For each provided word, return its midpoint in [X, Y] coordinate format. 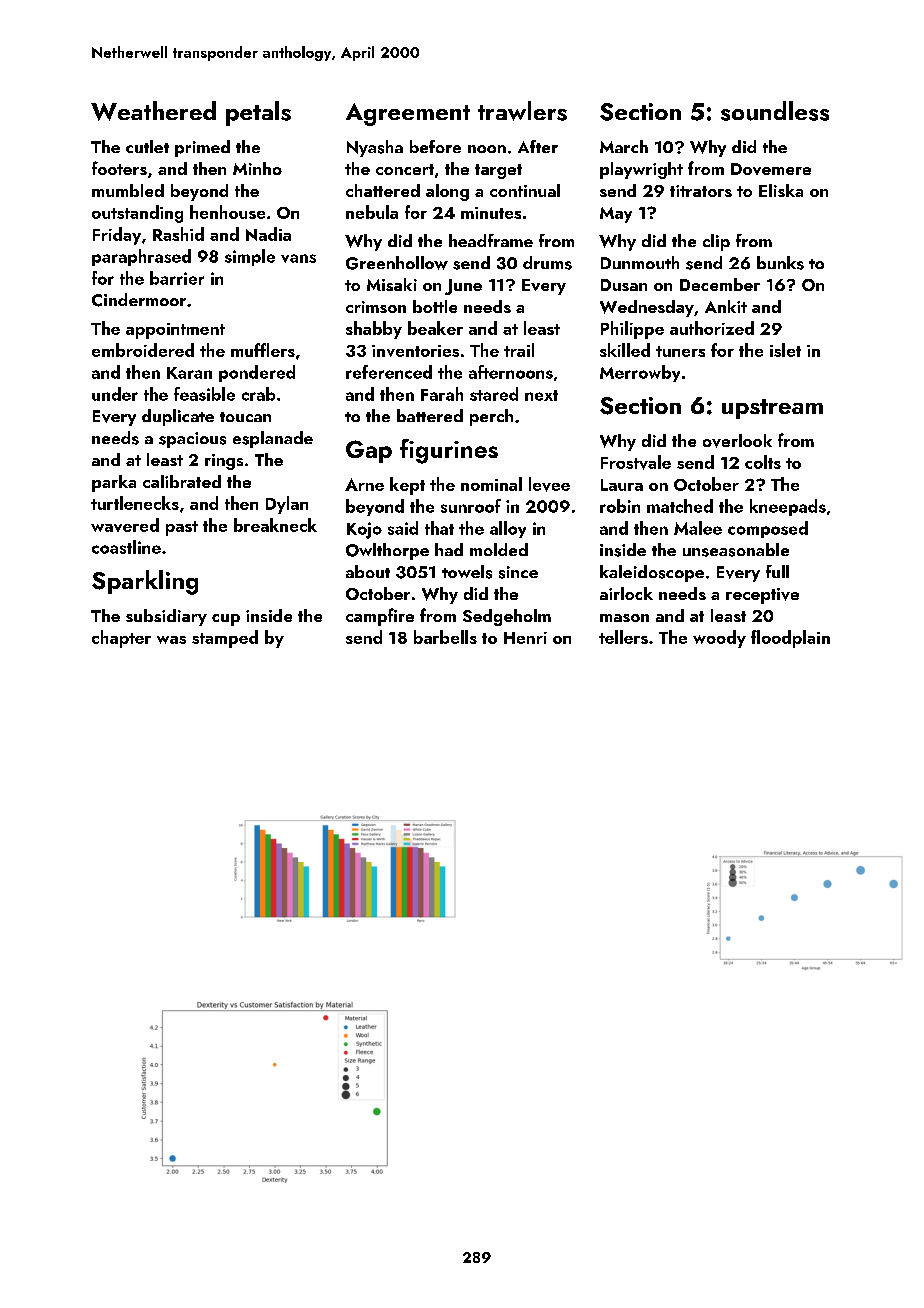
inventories [415, 351]
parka [114, 483]
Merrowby [640, 373]
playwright [641, 170]
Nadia [268, 234]
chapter [121, 639]
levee [549, 484]
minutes [491, 213]
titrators [701, 191]
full [777, 571]
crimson [376, 307]
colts [763, 462]
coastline [126, 547]
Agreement [408, 114]
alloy [508, 529]
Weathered [153, 111]
